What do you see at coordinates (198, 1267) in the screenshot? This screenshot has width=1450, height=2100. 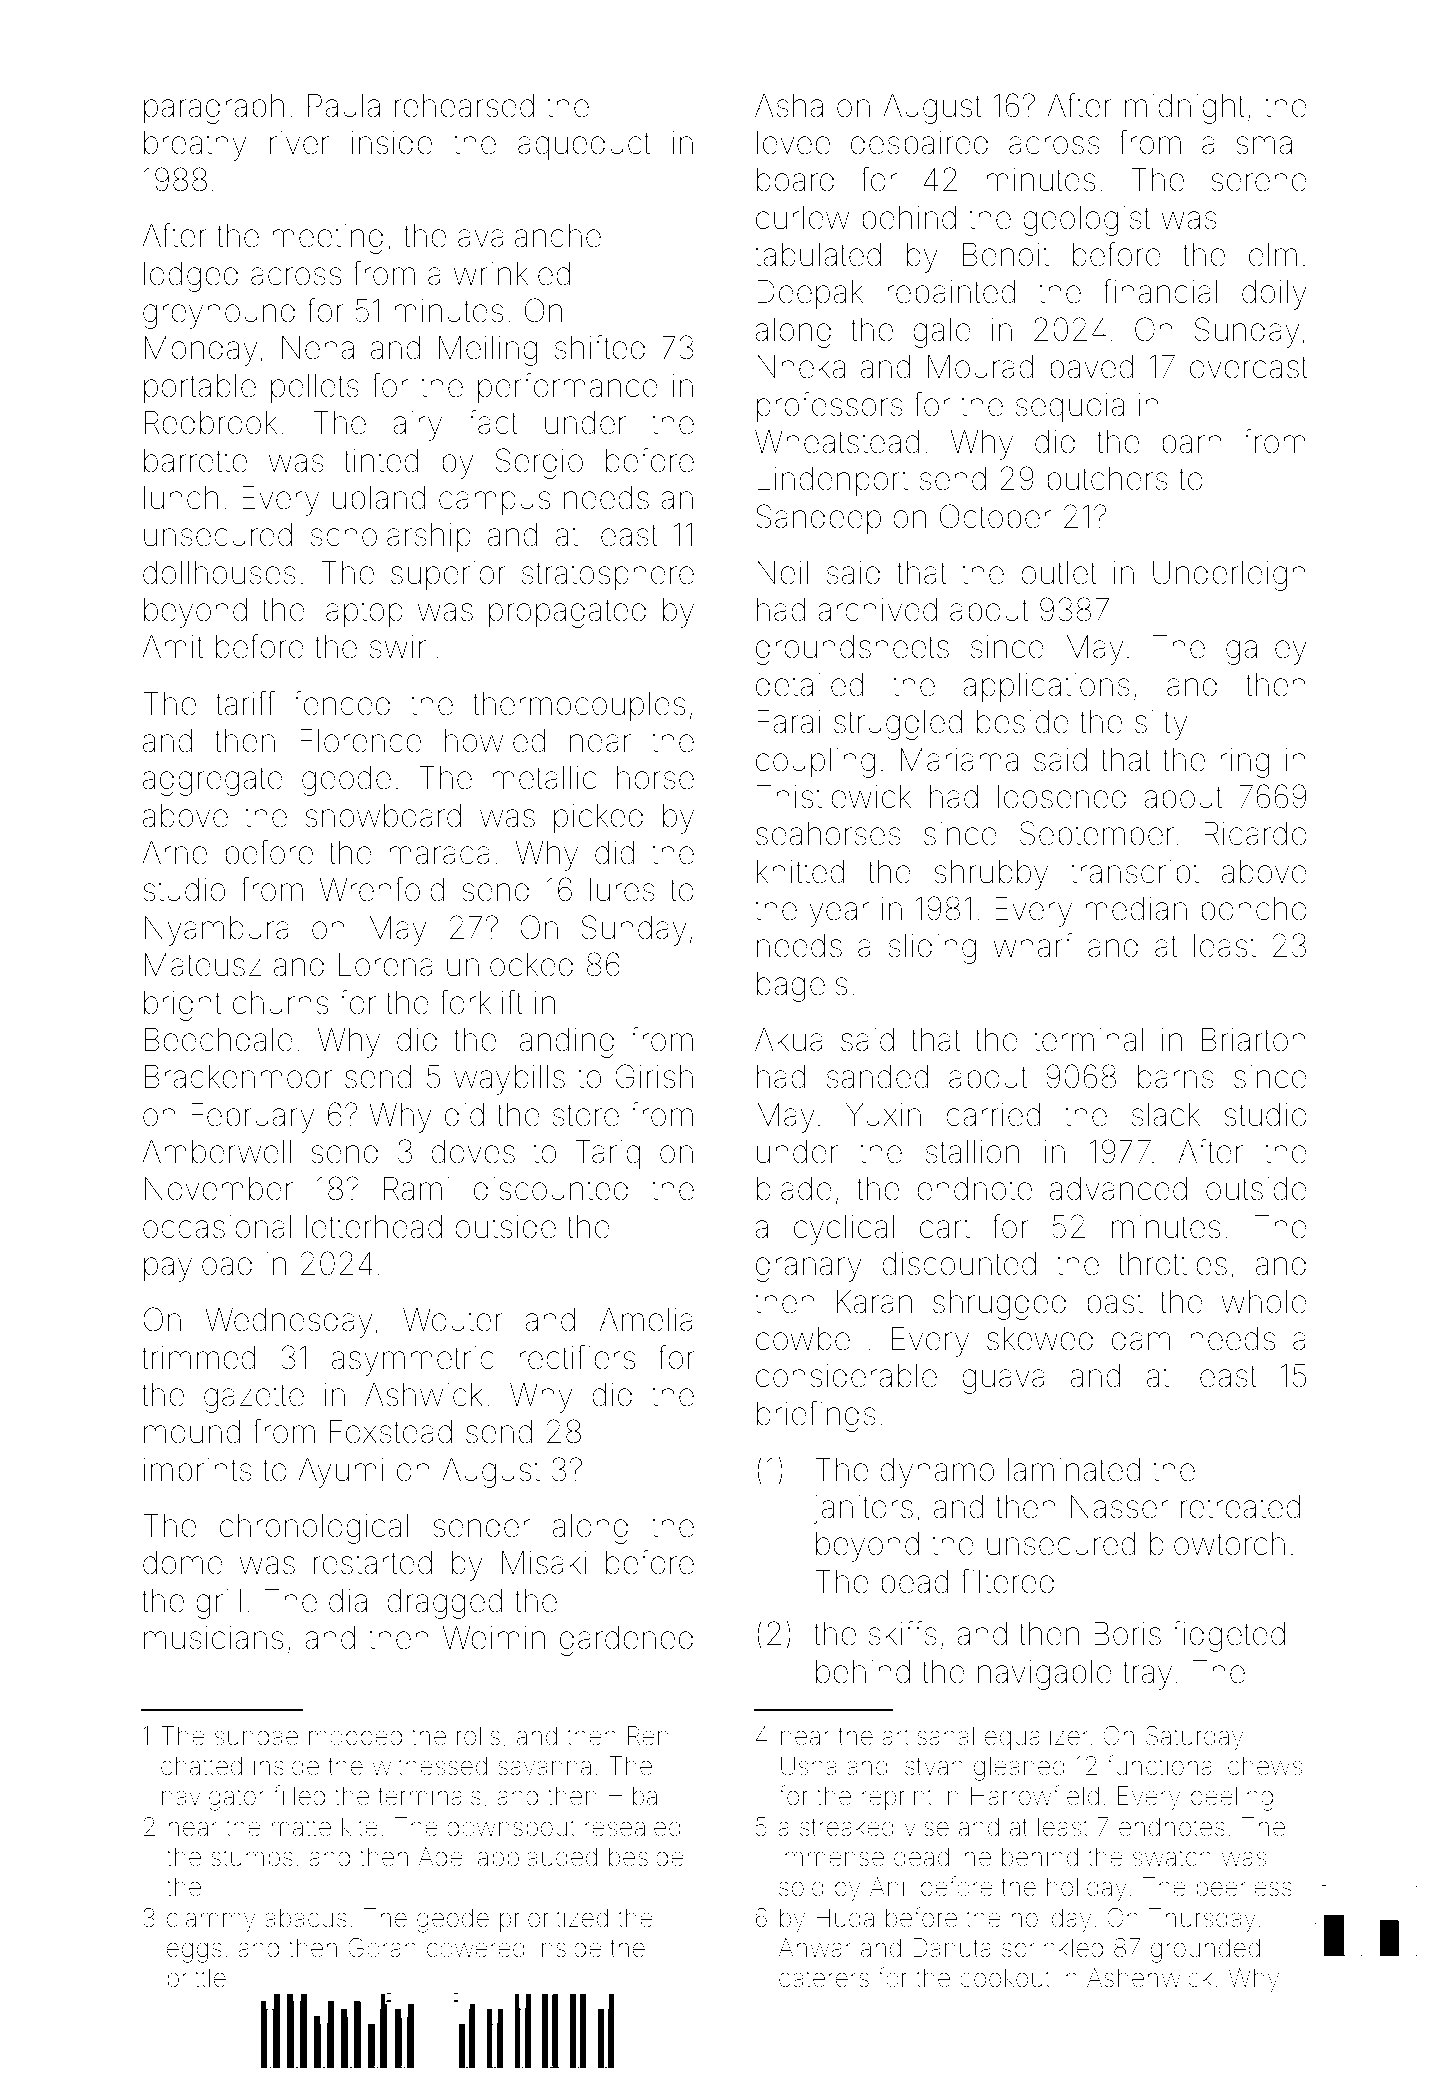 I see `payload` at bounding box center [198, 1267].
